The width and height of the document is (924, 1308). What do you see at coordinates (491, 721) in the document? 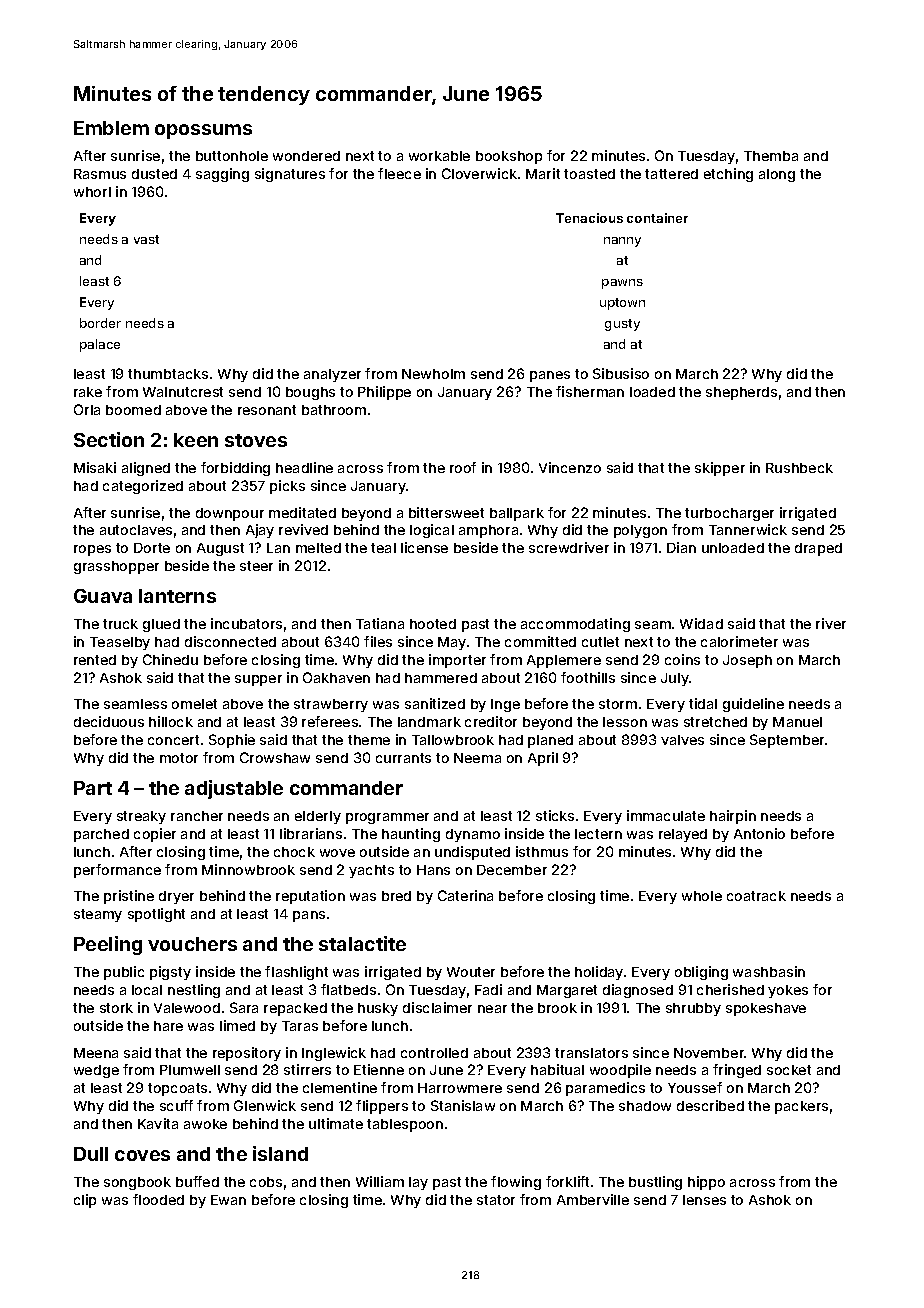
I see `creditor` at bounding box center [491, 721].
